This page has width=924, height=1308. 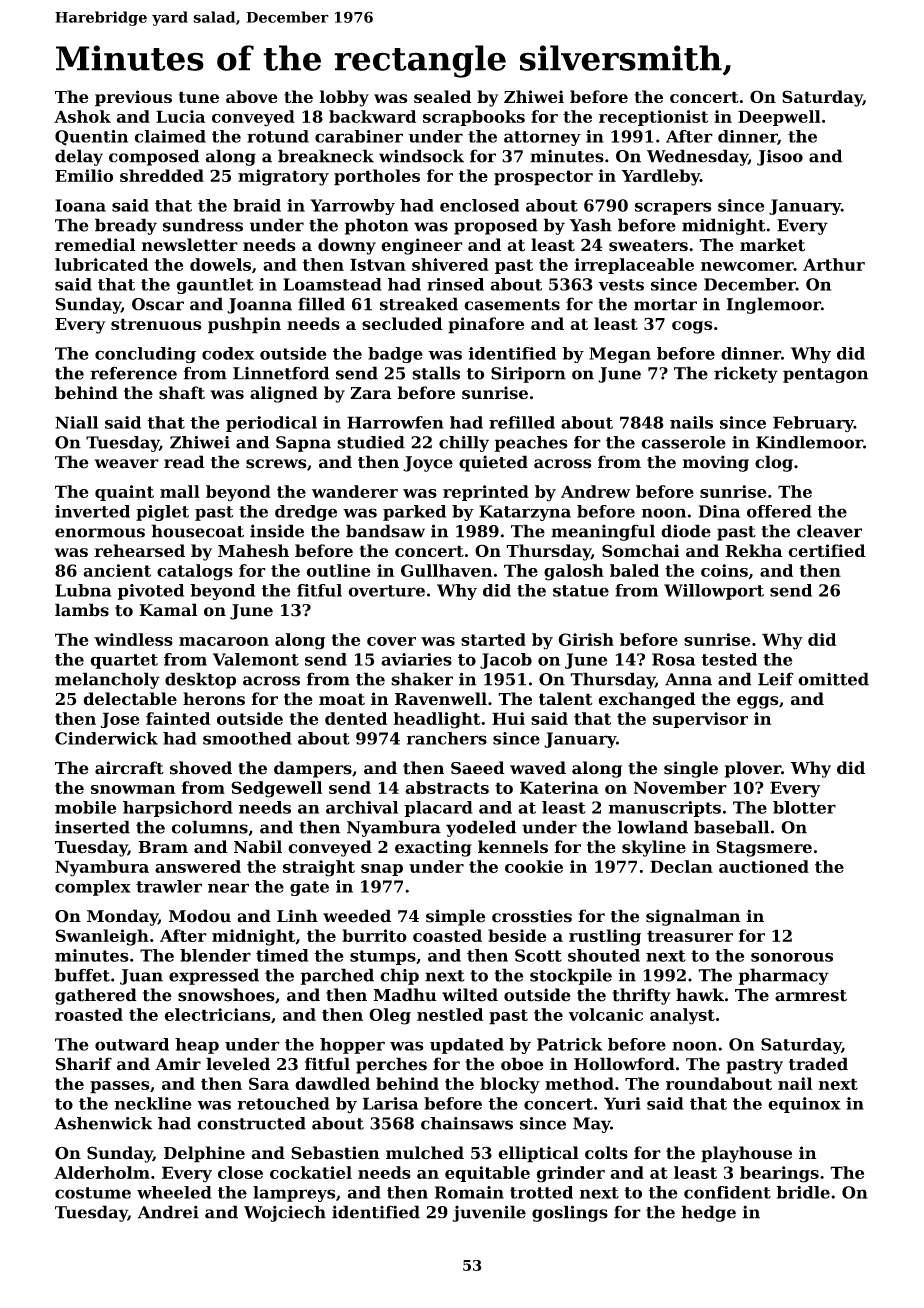 I want to click on pharmacy, so click(x=784, y=976).
